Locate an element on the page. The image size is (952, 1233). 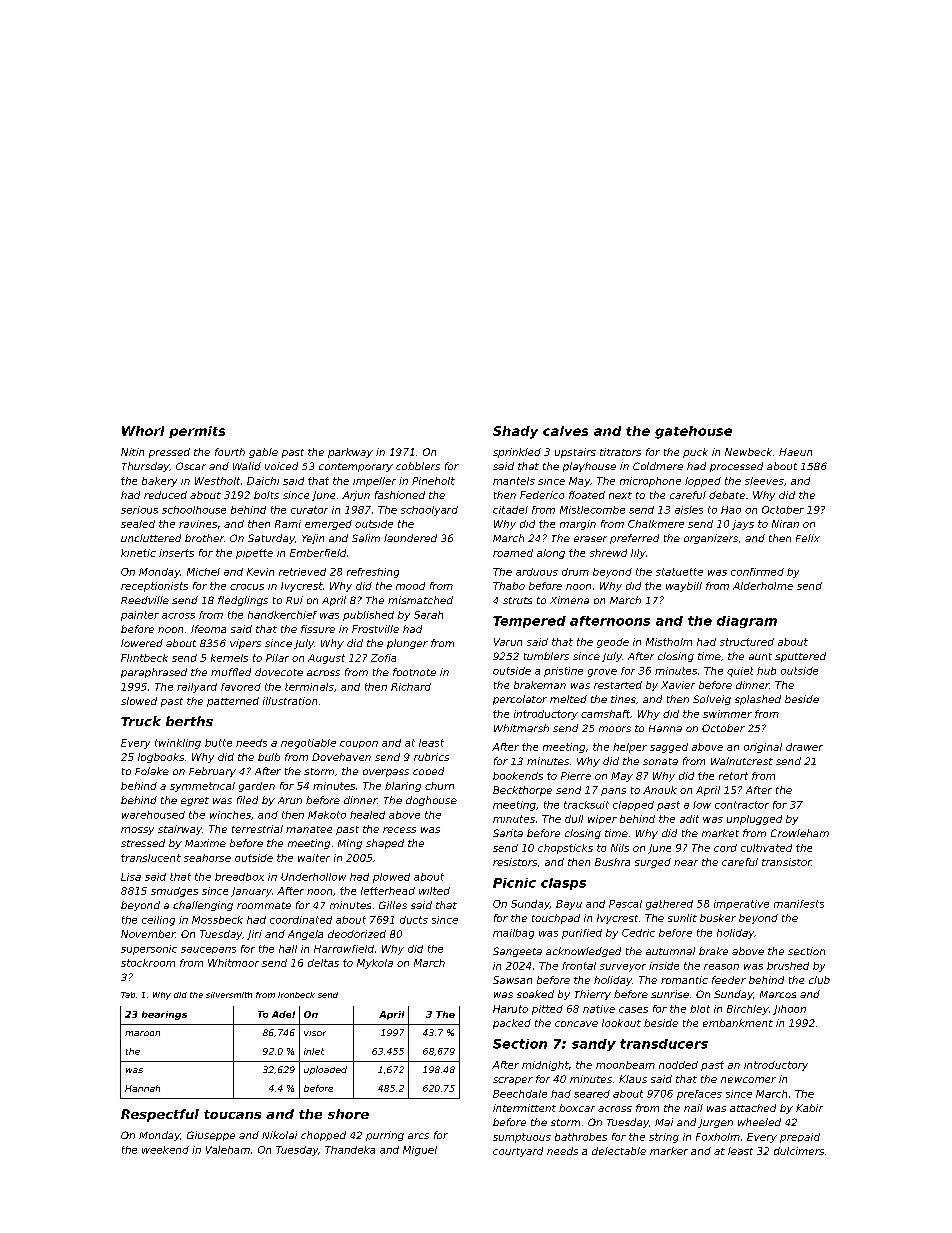
Shady is located at coordinates (515, 432).
